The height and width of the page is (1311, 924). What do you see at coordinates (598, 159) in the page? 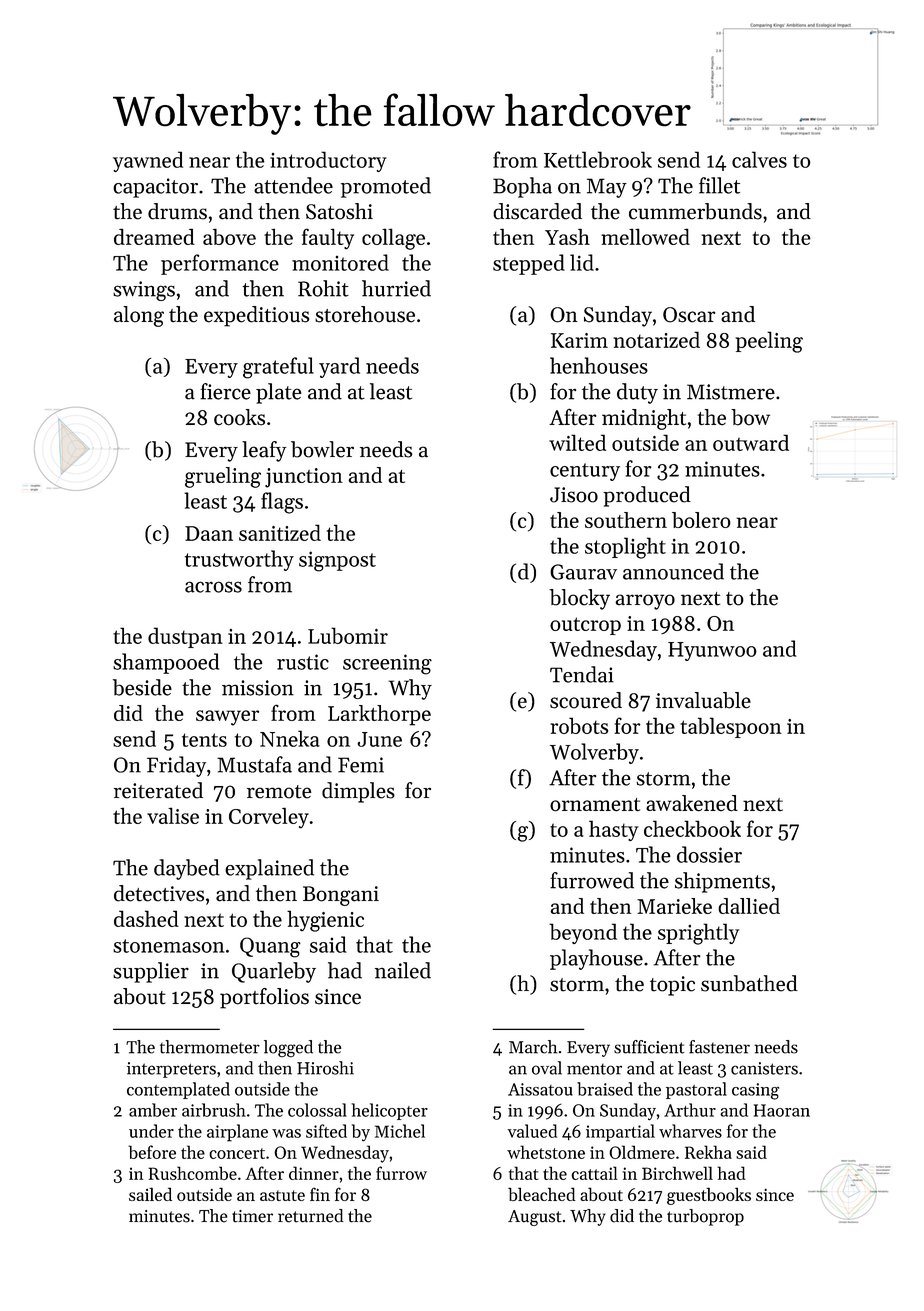
I see `Kettlebrook` at bounding box center [598, 159].
